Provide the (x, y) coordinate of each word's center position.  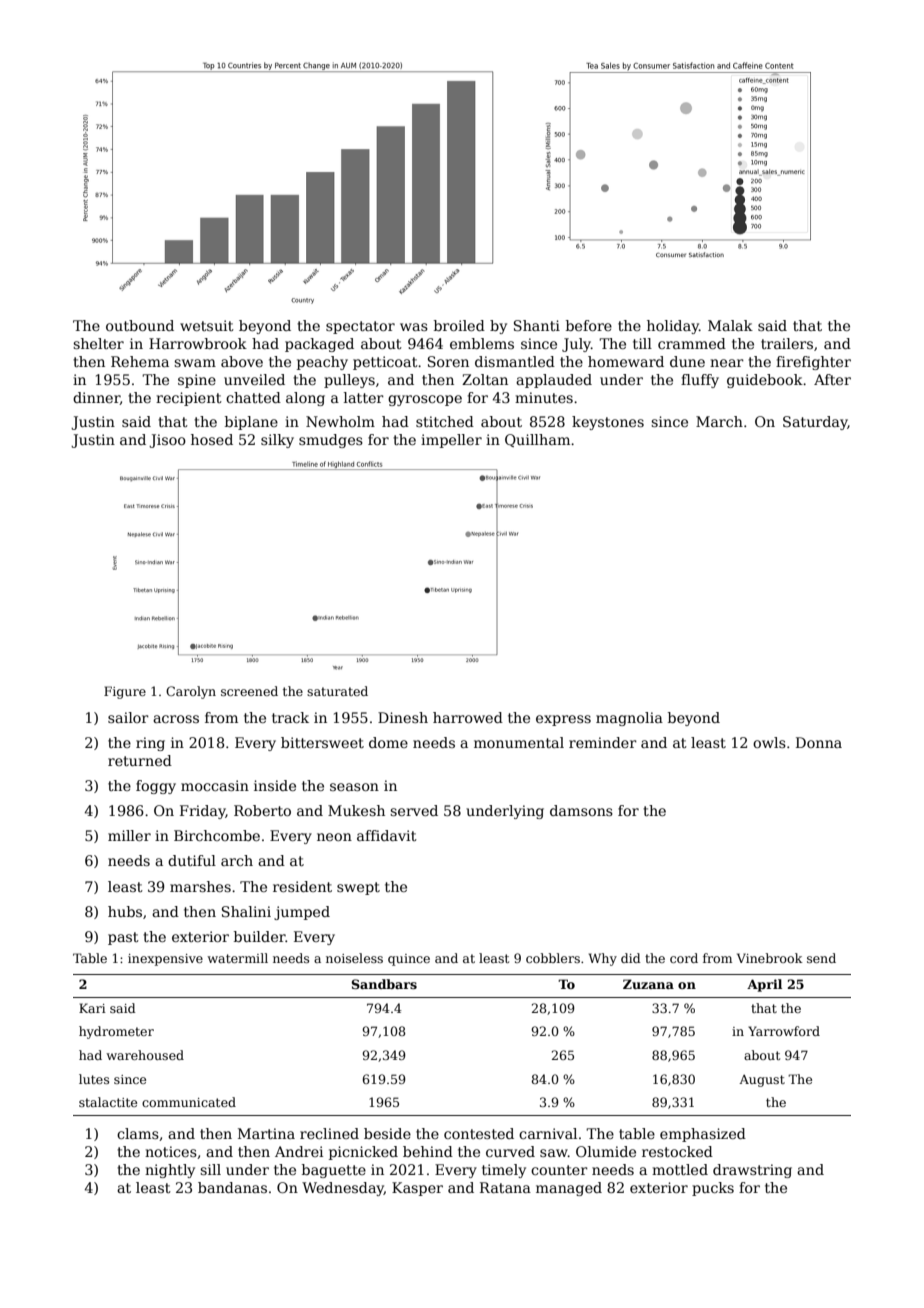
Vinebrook (770, 958)
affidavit (387, 835)
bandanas (232, 1187)
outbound (140, 325)
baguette (334, 1171)
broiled (459, 325)
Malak (730, 325)
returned (140, 760)
